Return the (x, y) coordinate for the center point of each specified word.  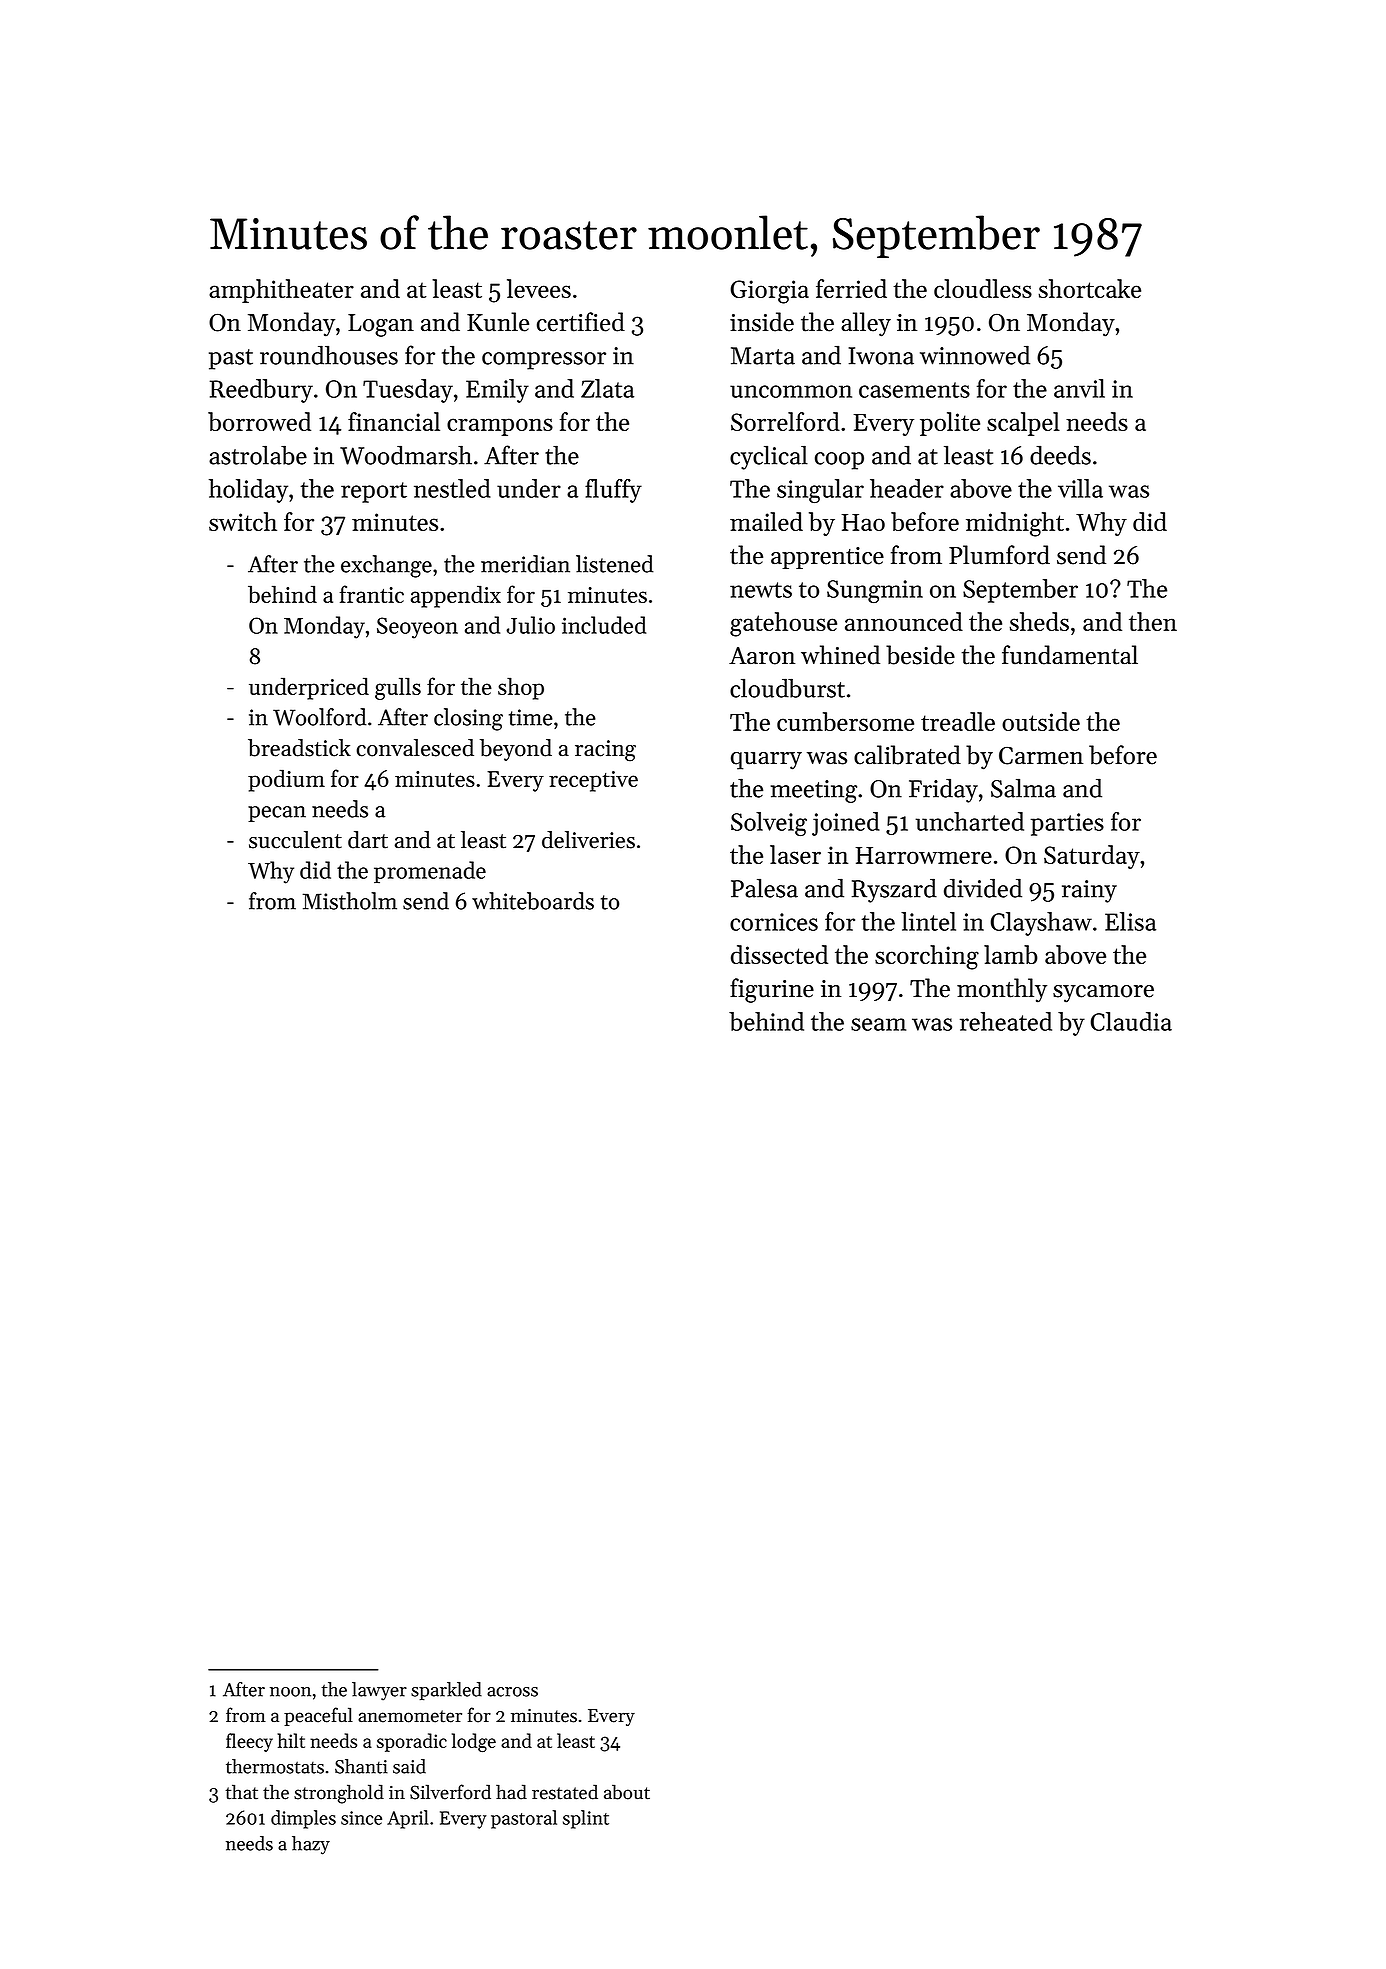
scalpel (1023, 424)
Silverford (450, 1792)
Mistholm (350, 901)
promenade (430, 872)
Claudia (1131, 1021)
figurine (772, 990)
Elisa (1130, 921)
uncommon (791, 391)
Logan (381, 325)
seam (878, 1024)
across (512, 1692)
